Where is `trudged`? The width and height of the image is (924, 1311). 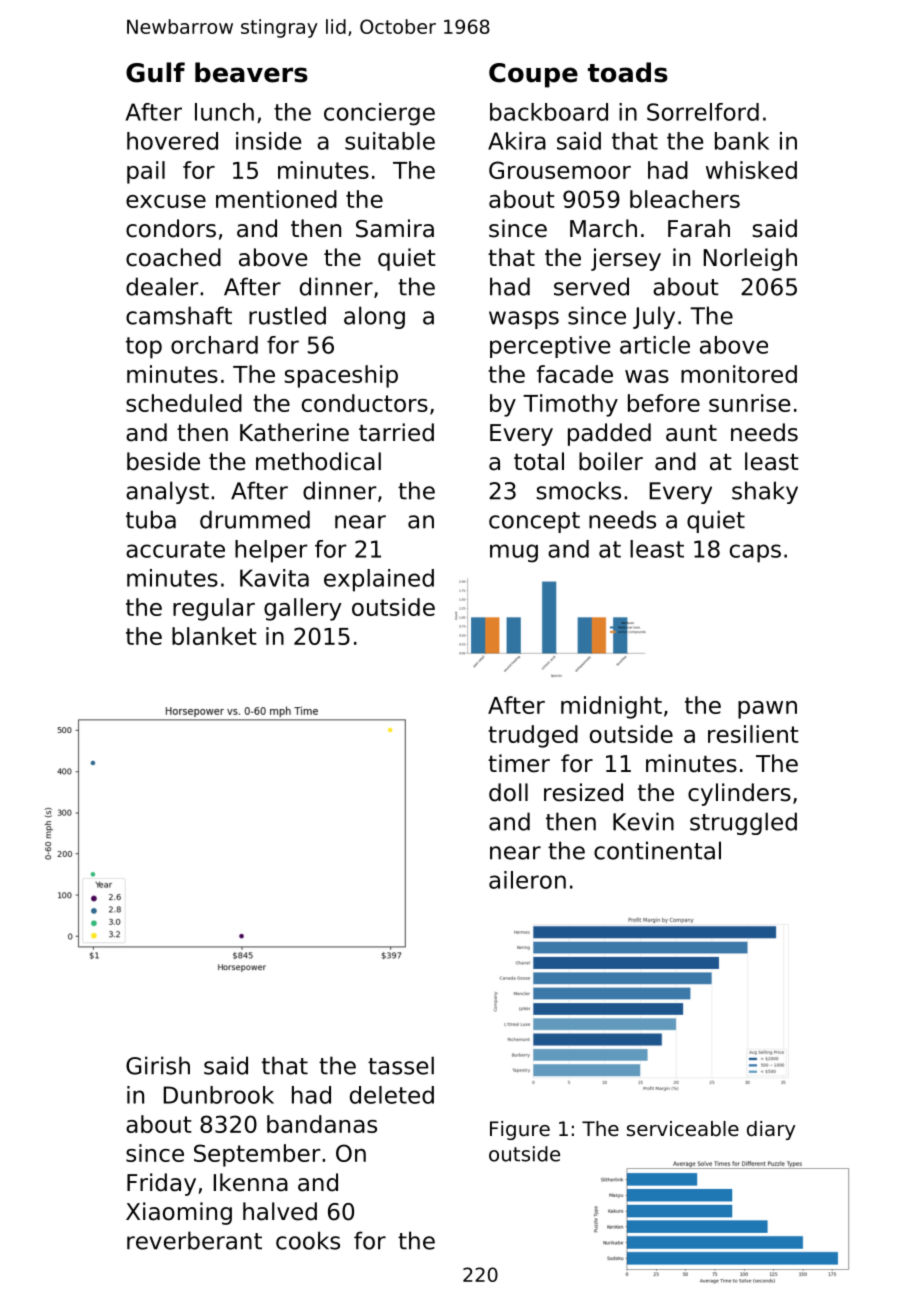
trudged is located at coordinates (533, 736).
